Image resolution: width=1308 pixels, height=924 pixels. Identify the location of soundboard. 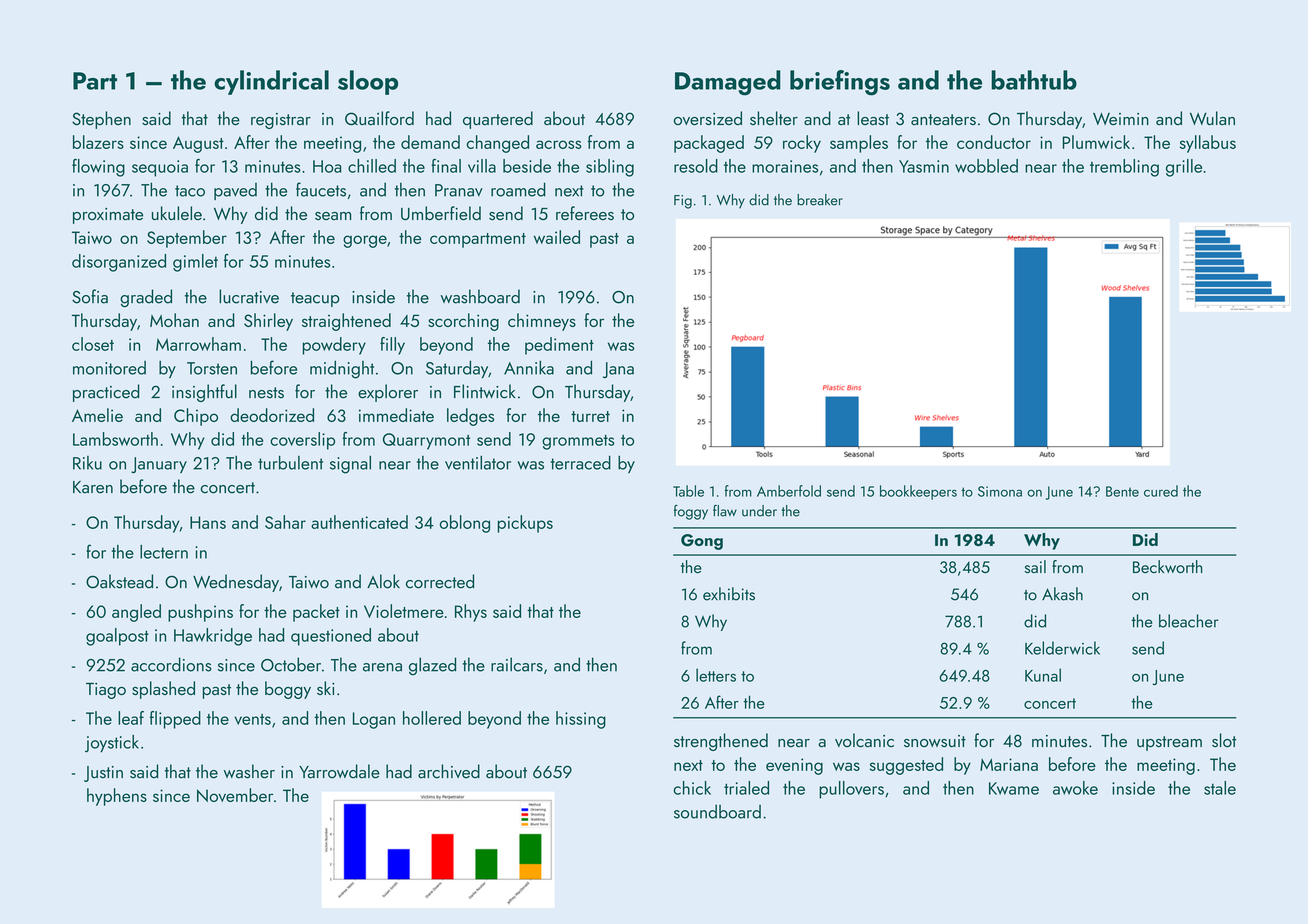
(717, 811).
